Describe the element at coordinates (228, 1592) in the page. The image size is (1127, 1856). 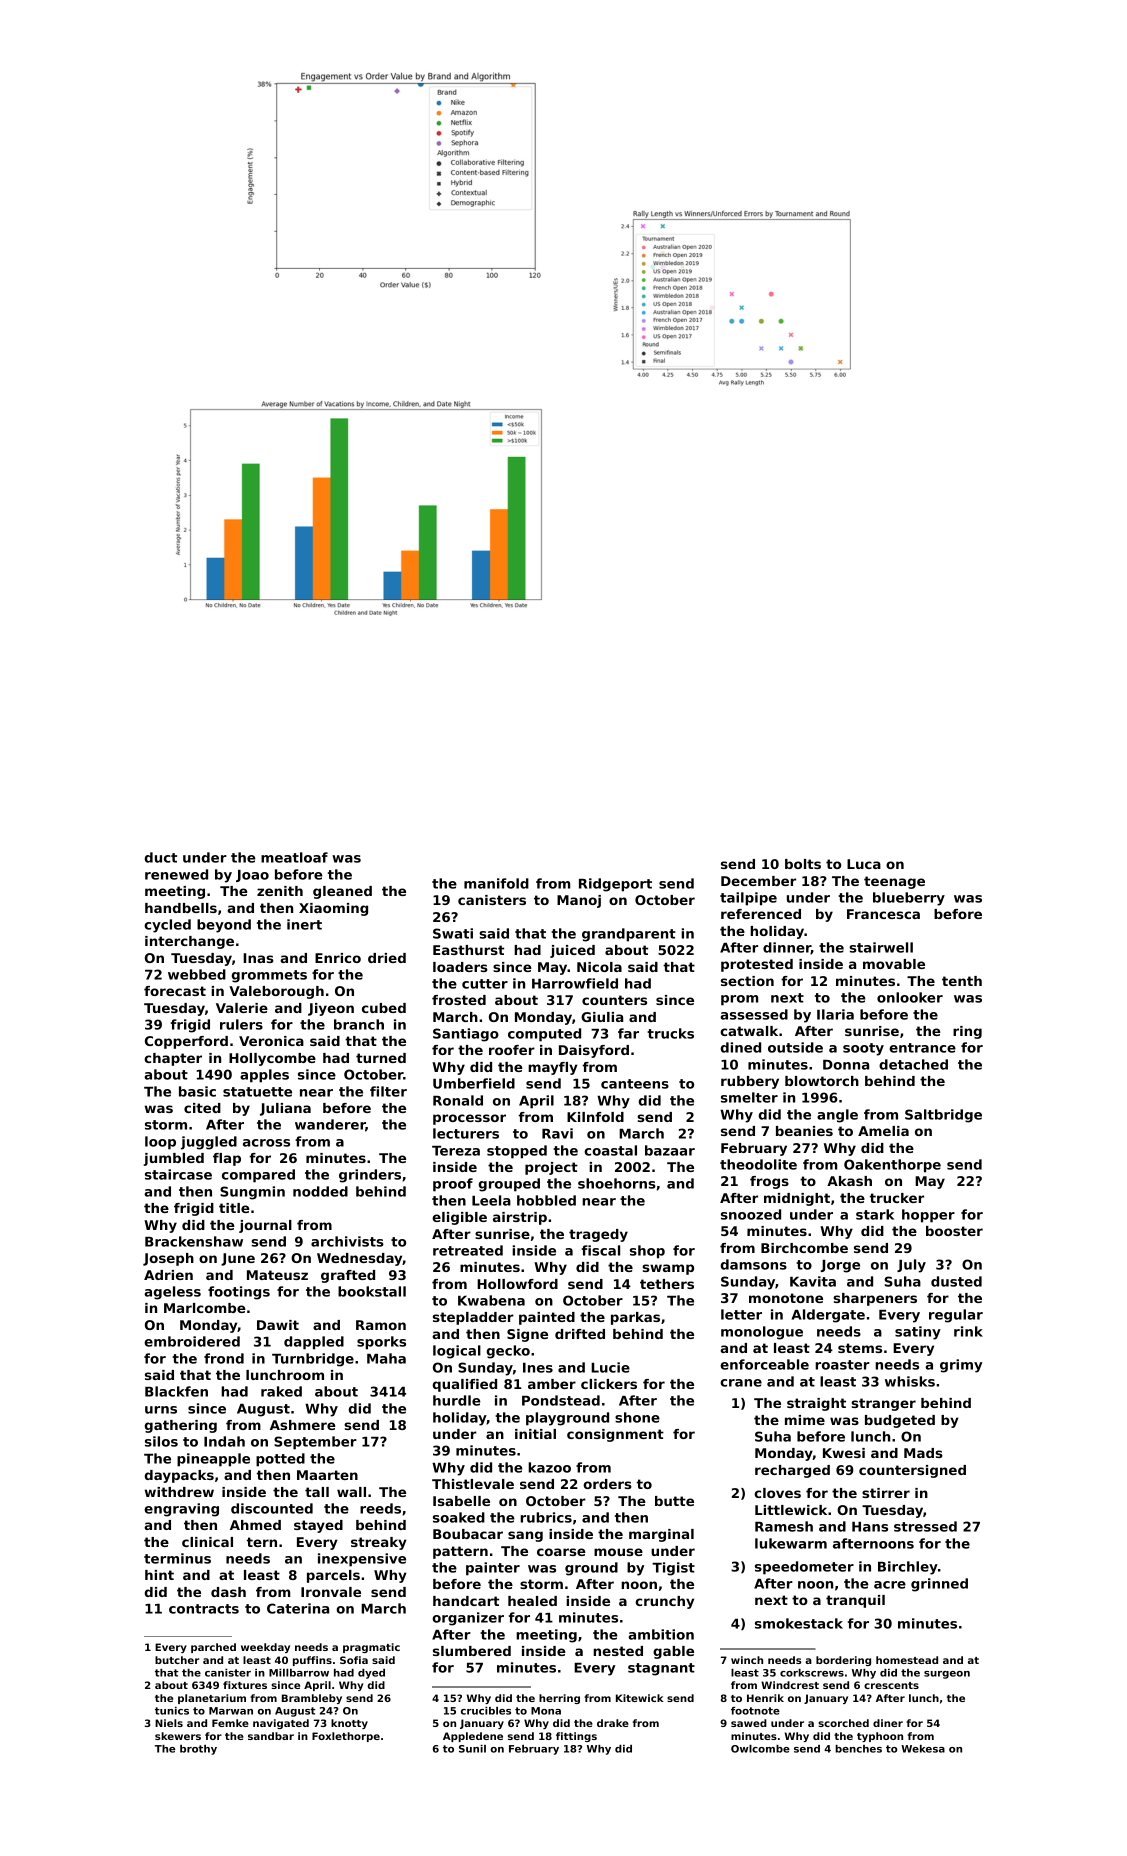
I see `dash` at that location.
